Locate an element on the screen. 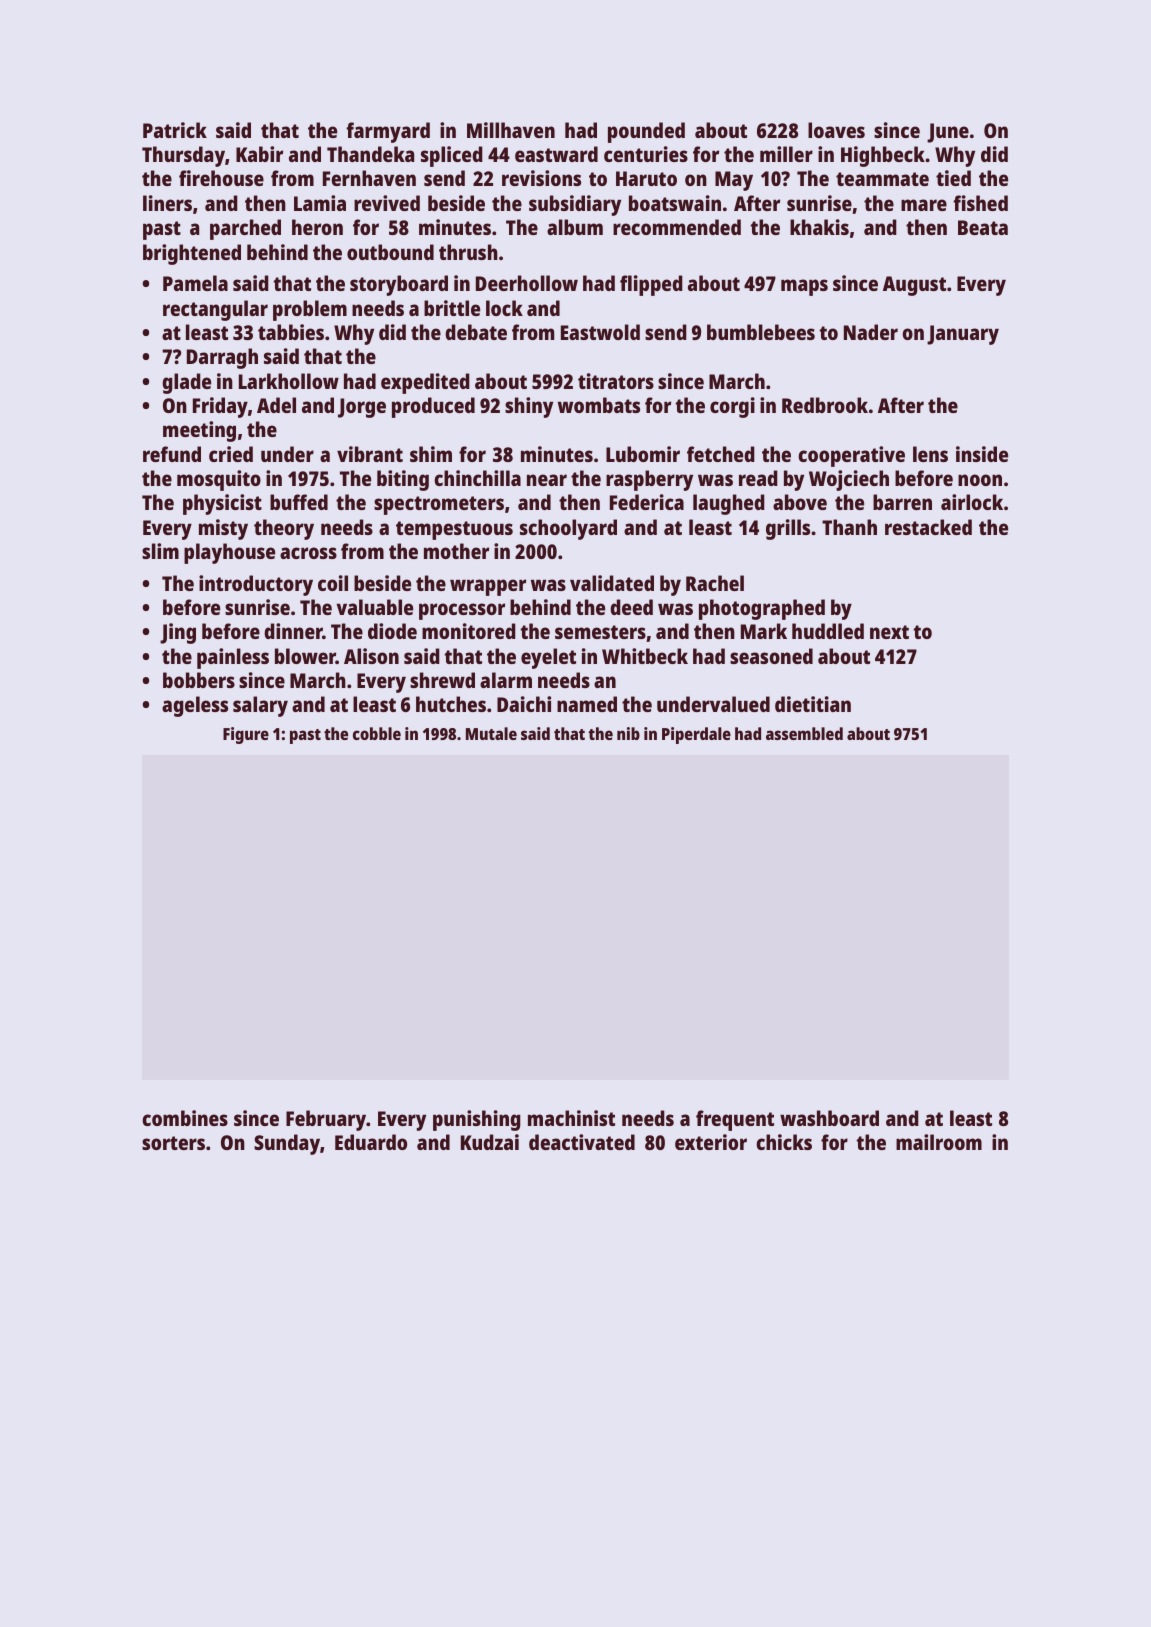 The width and height of the screenshot is (1151, 1627). Patrick is located at coordinates (175, 130).
